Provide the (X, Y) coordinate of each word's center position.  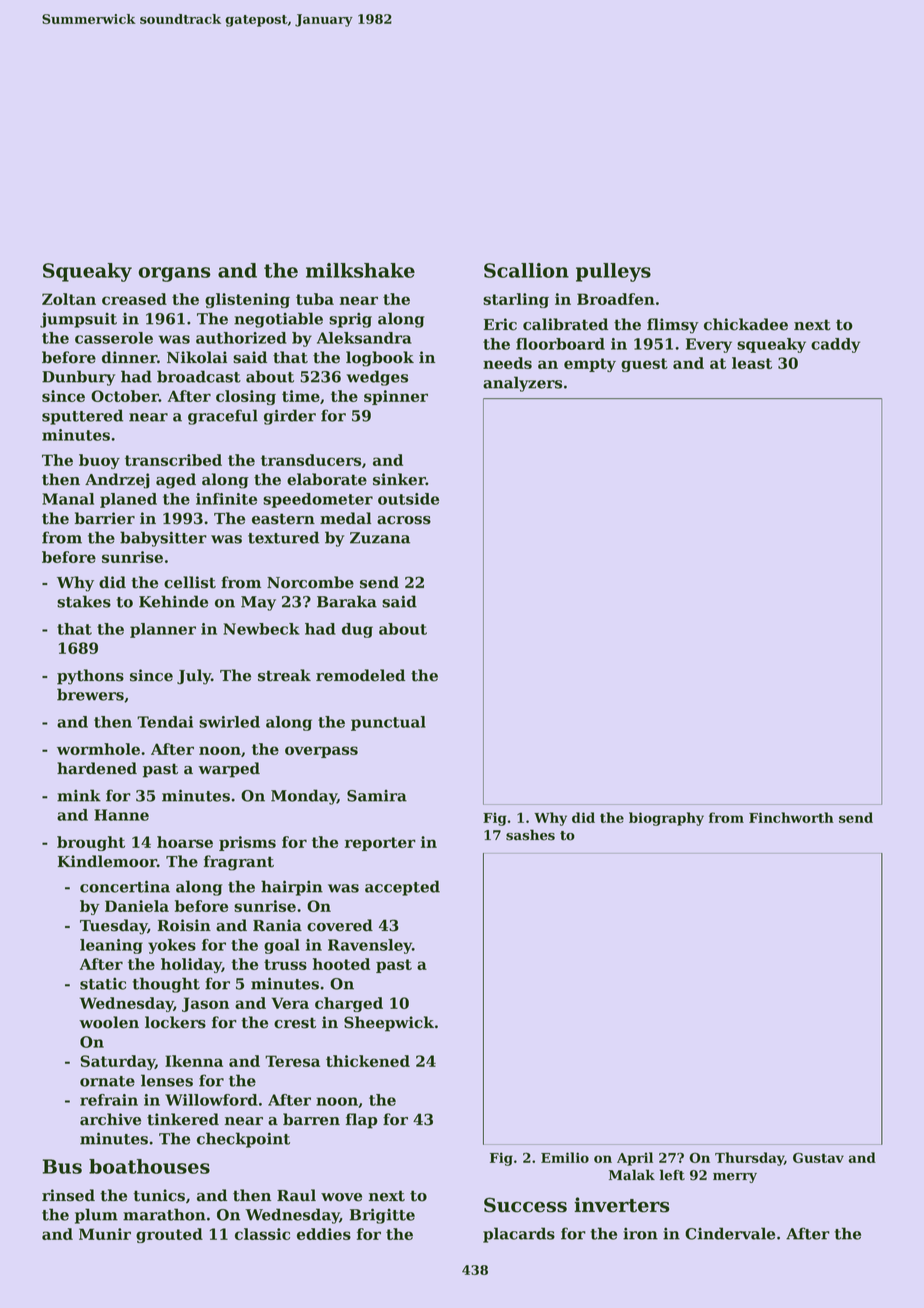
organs (174, 274)
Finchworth (791, 817)
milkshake (360, 270)
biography (666, 819)
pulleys (613, 272)
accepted (402, 888)
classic (262, 1234)
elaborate (327, 479)
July (194, 677)
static (103, 984)
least (752, 363)
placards (519, 1235)
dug (357, 630)
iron (640, 1234)
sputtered (82, 417)
